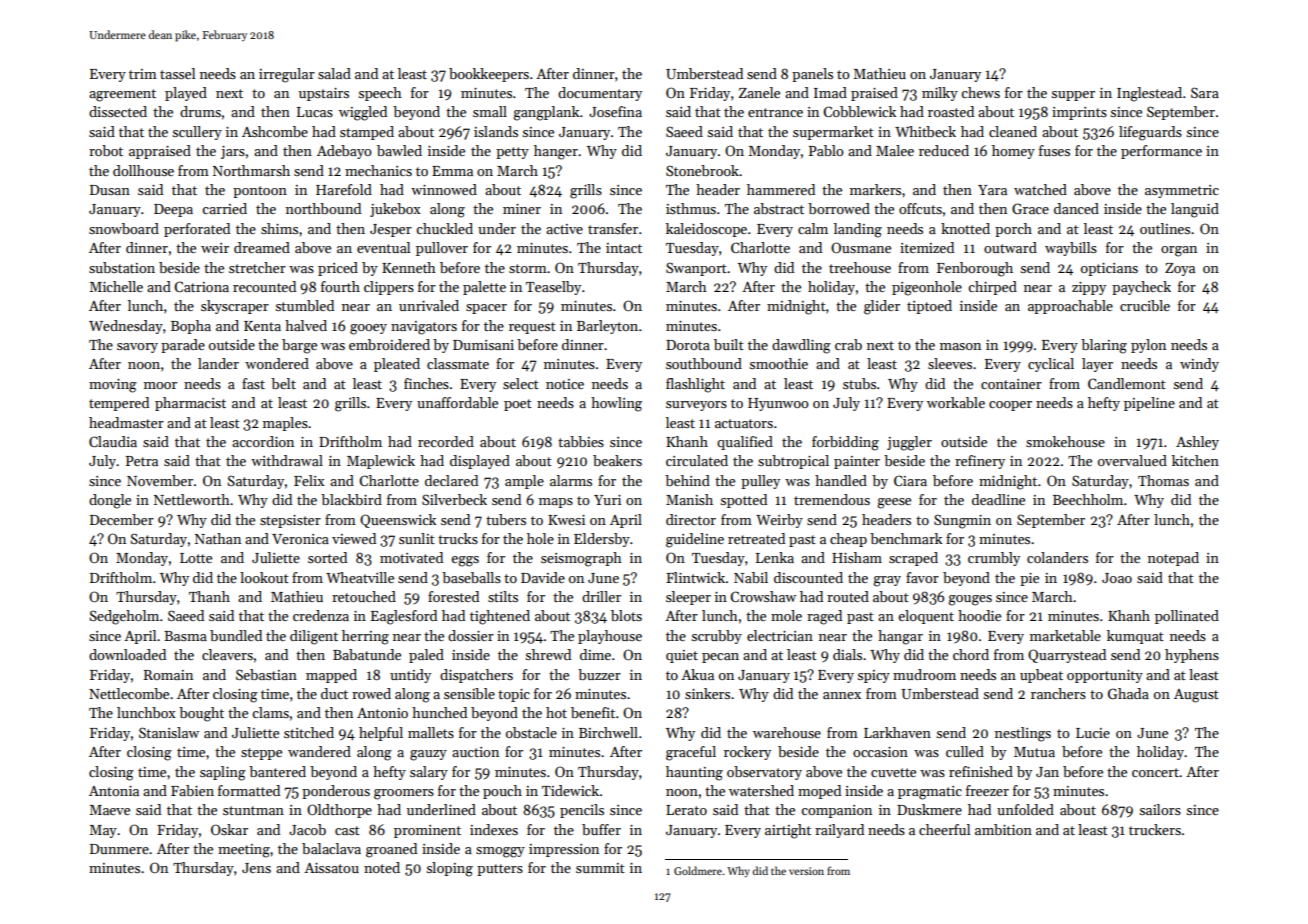  I want to click on trim, so click(143, 74).
